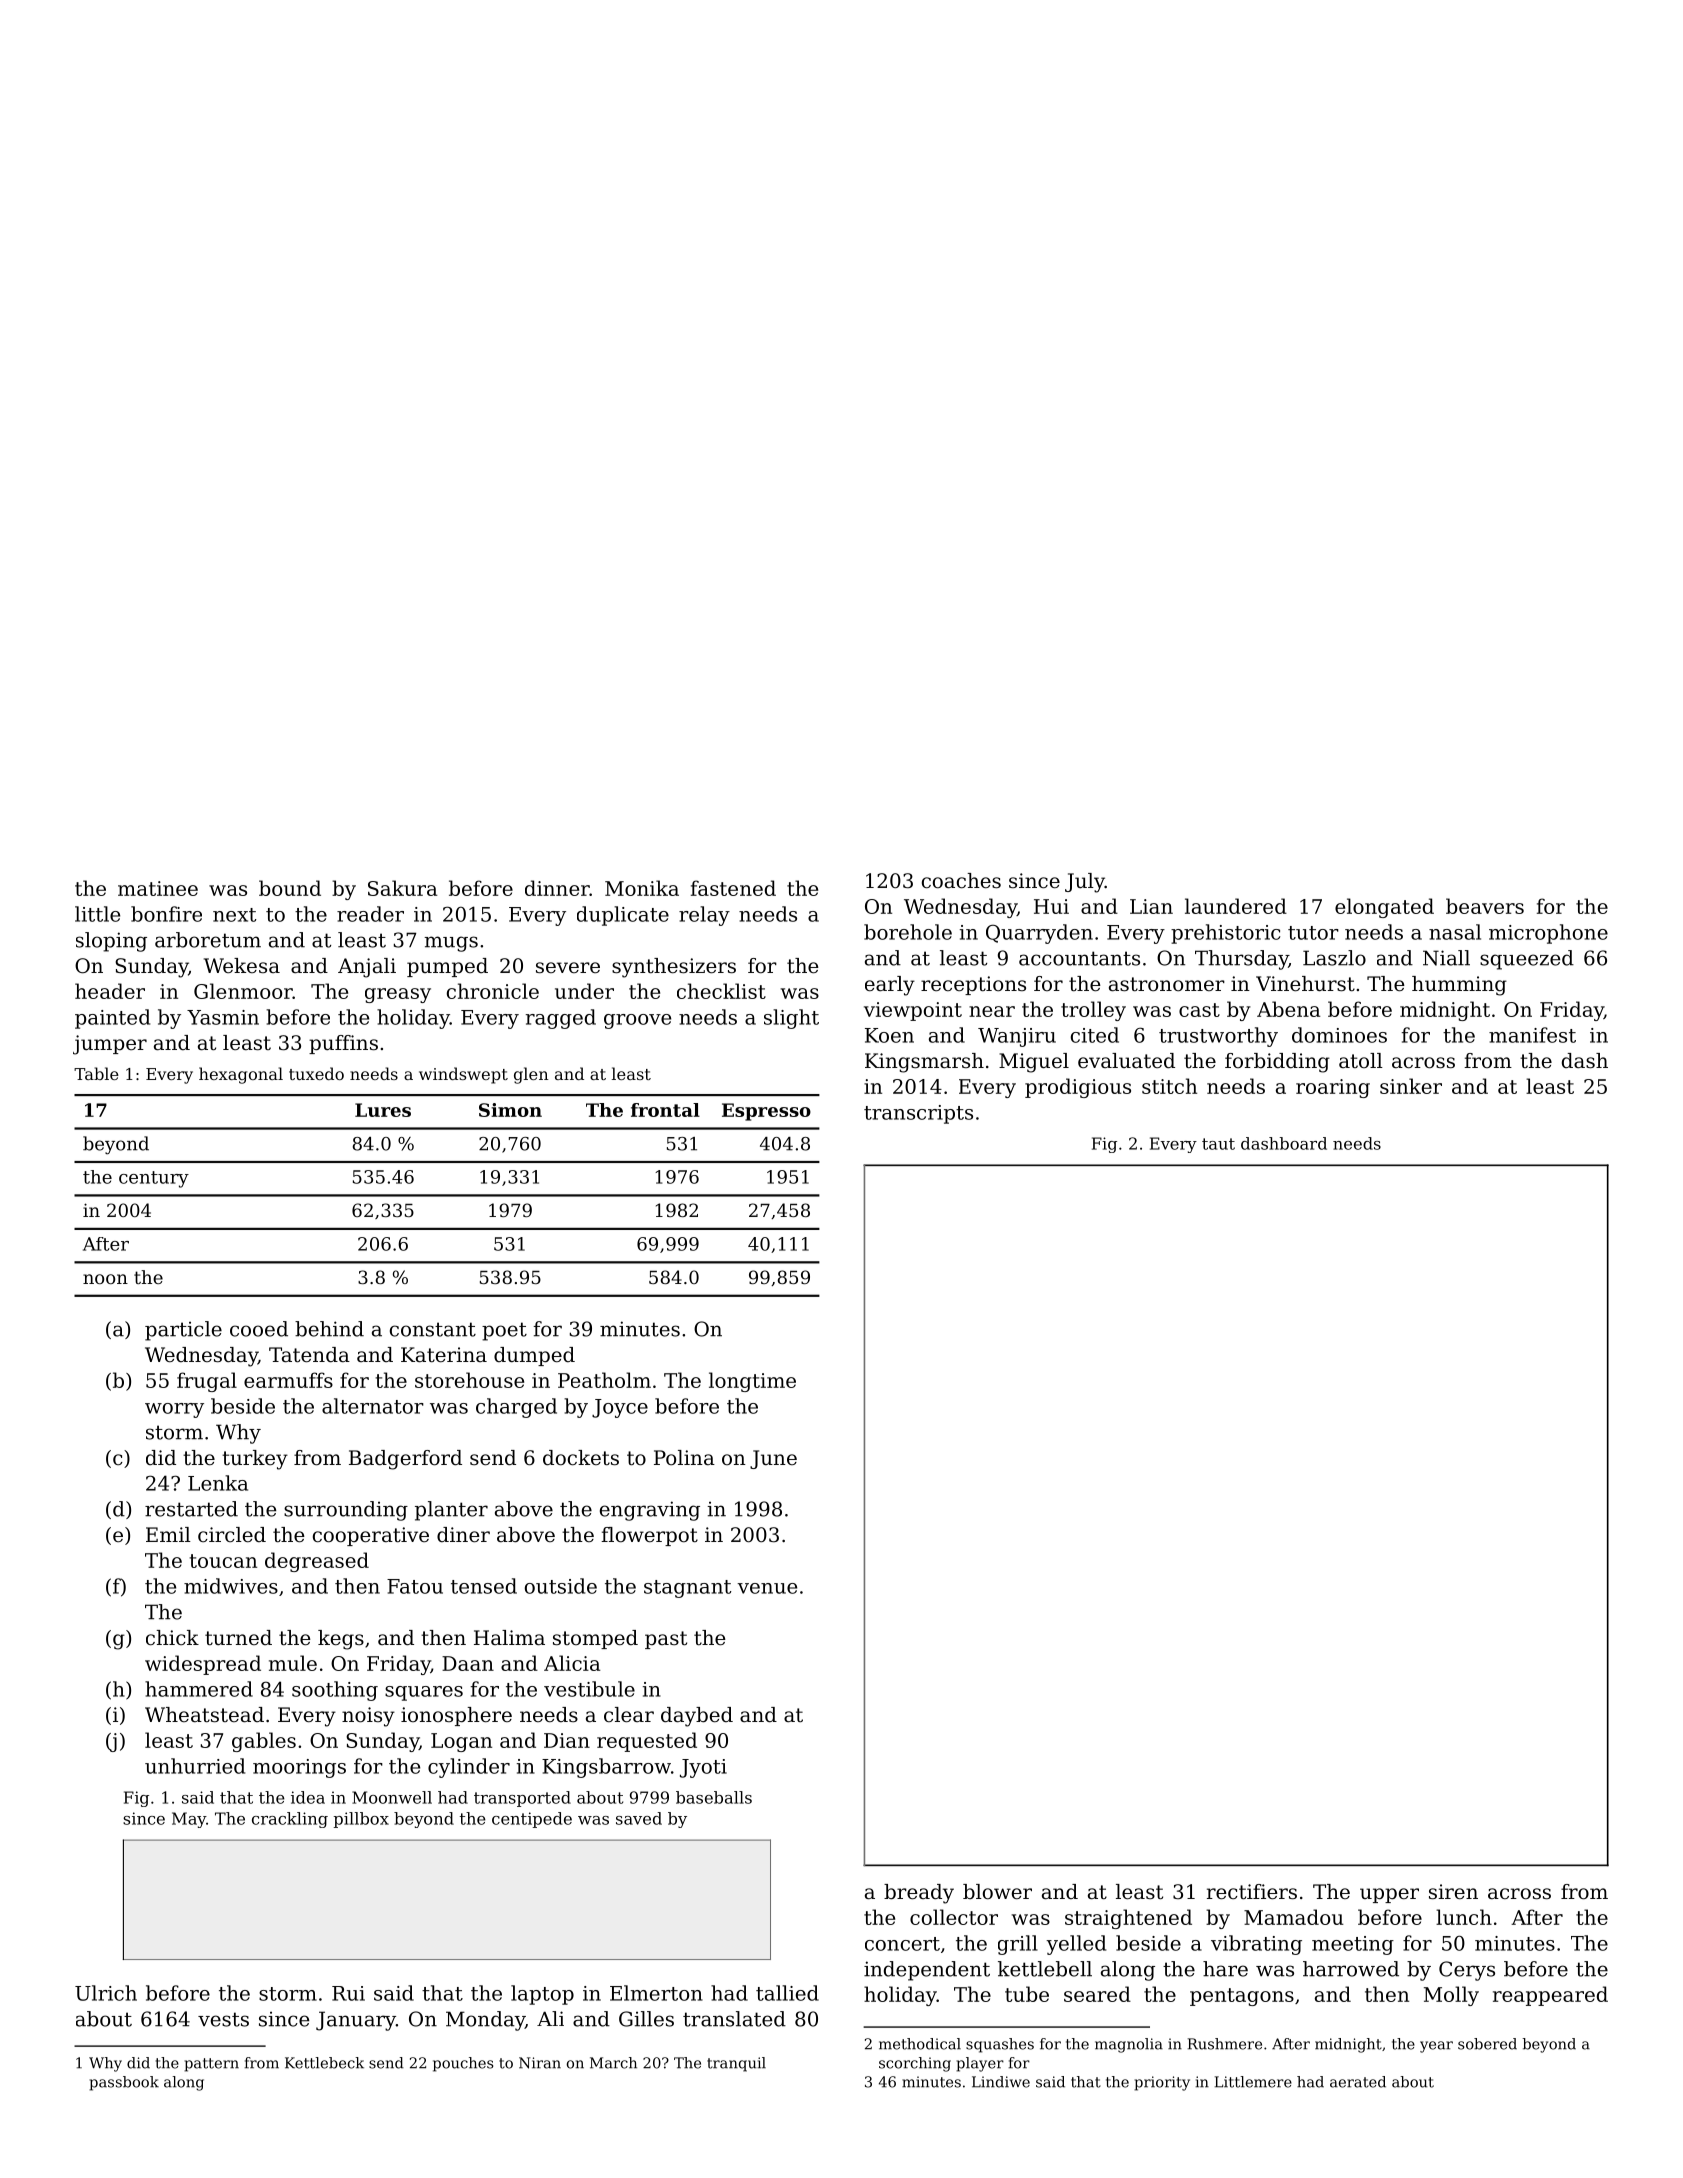 This screenshot has height=2178, width=1683. What do you see at coordinates (980, 2064) in the screenshot?
I see `player` at bounding box center [980, 2064].
